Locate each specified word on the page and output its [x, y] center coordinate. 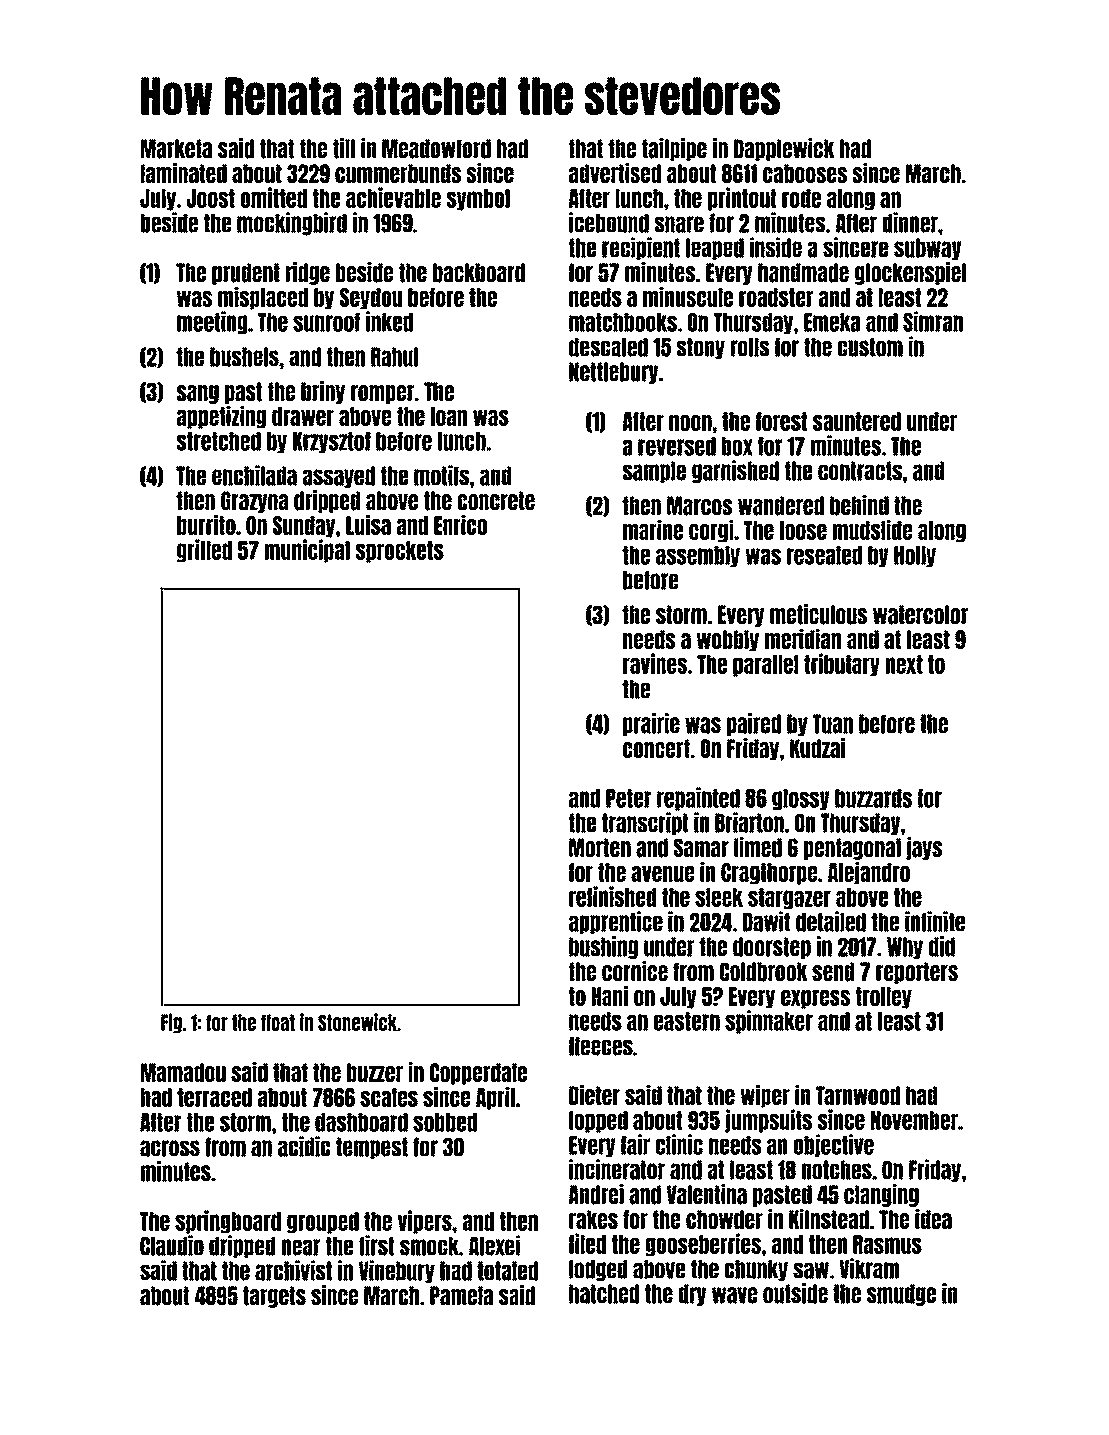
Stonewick [357, 1022]
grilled [204, 551]
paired [754, 724]
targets [274, 1297]
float [278, 1022]
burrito [206, 525]
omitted [274, 197]
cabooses [805, 173]
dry [692, 1295]
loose [803, 530]
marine [653, 530]
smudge [901, 1295]
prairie [651, 724]
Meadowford [436, 149]
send [833, 972]
